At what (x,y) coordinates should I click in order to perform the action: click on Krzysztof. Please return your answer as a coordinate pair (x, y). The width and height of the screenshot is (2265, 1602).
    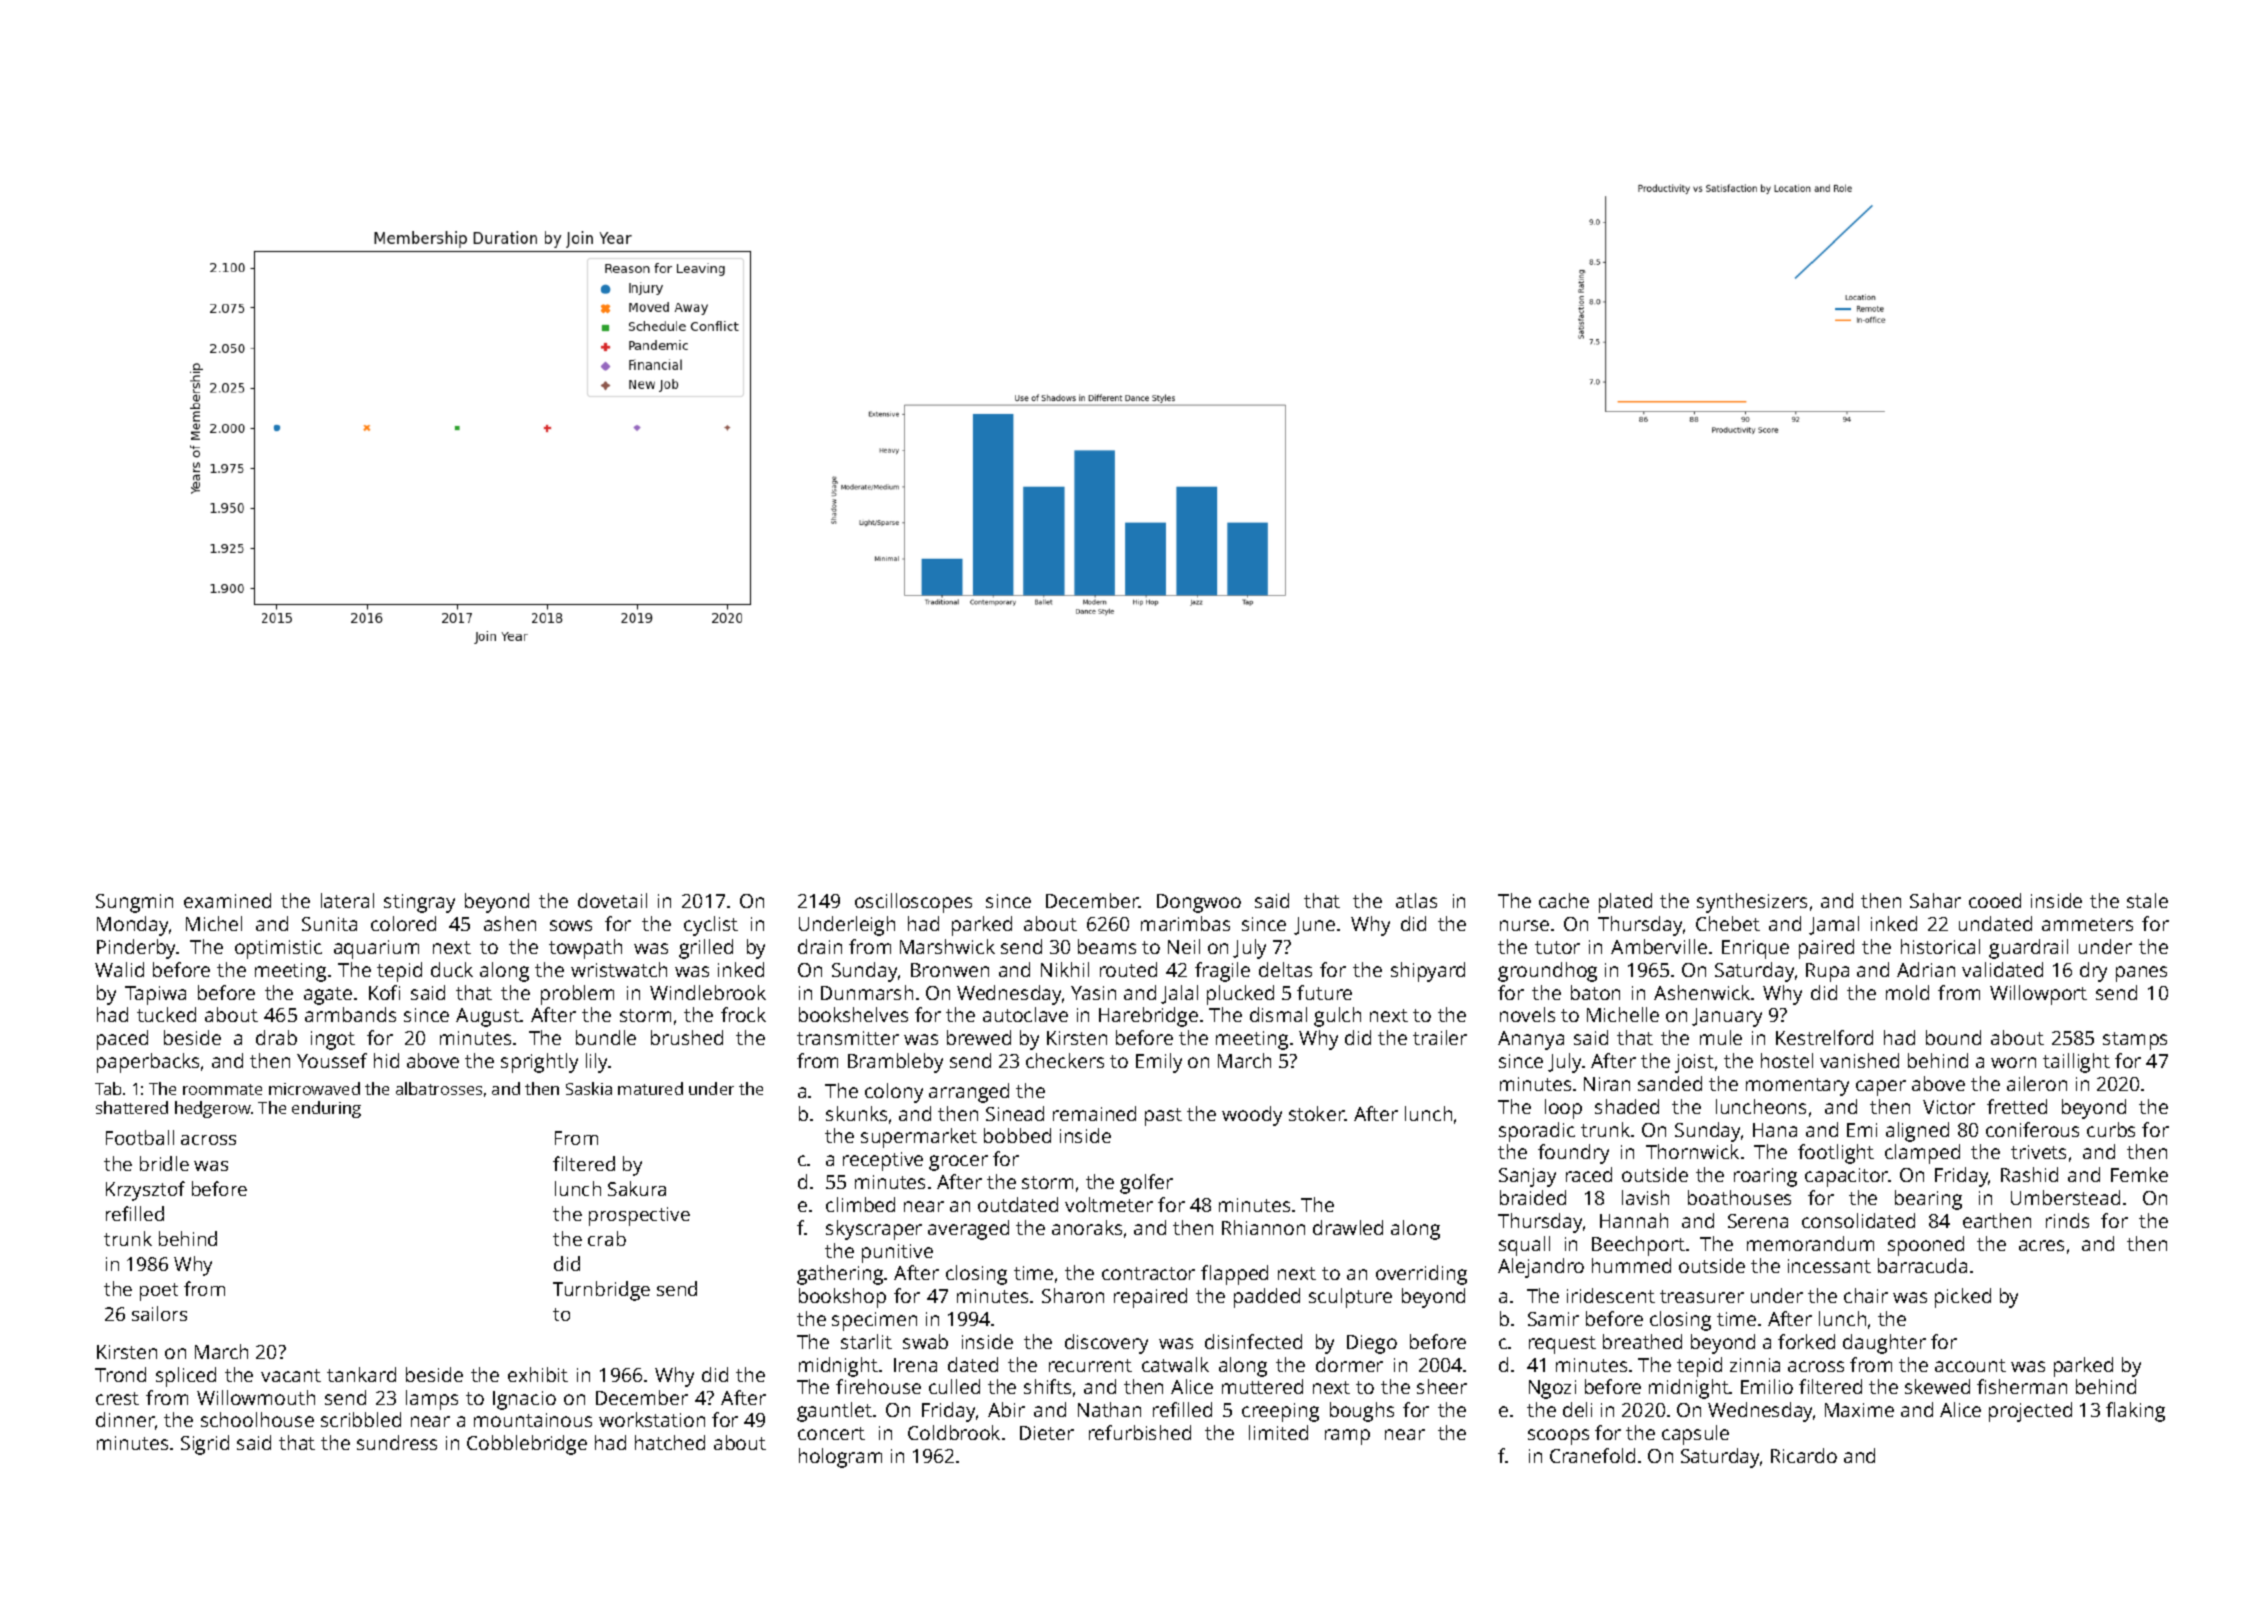
    Looking at the image, I should click on (145, 1191).
